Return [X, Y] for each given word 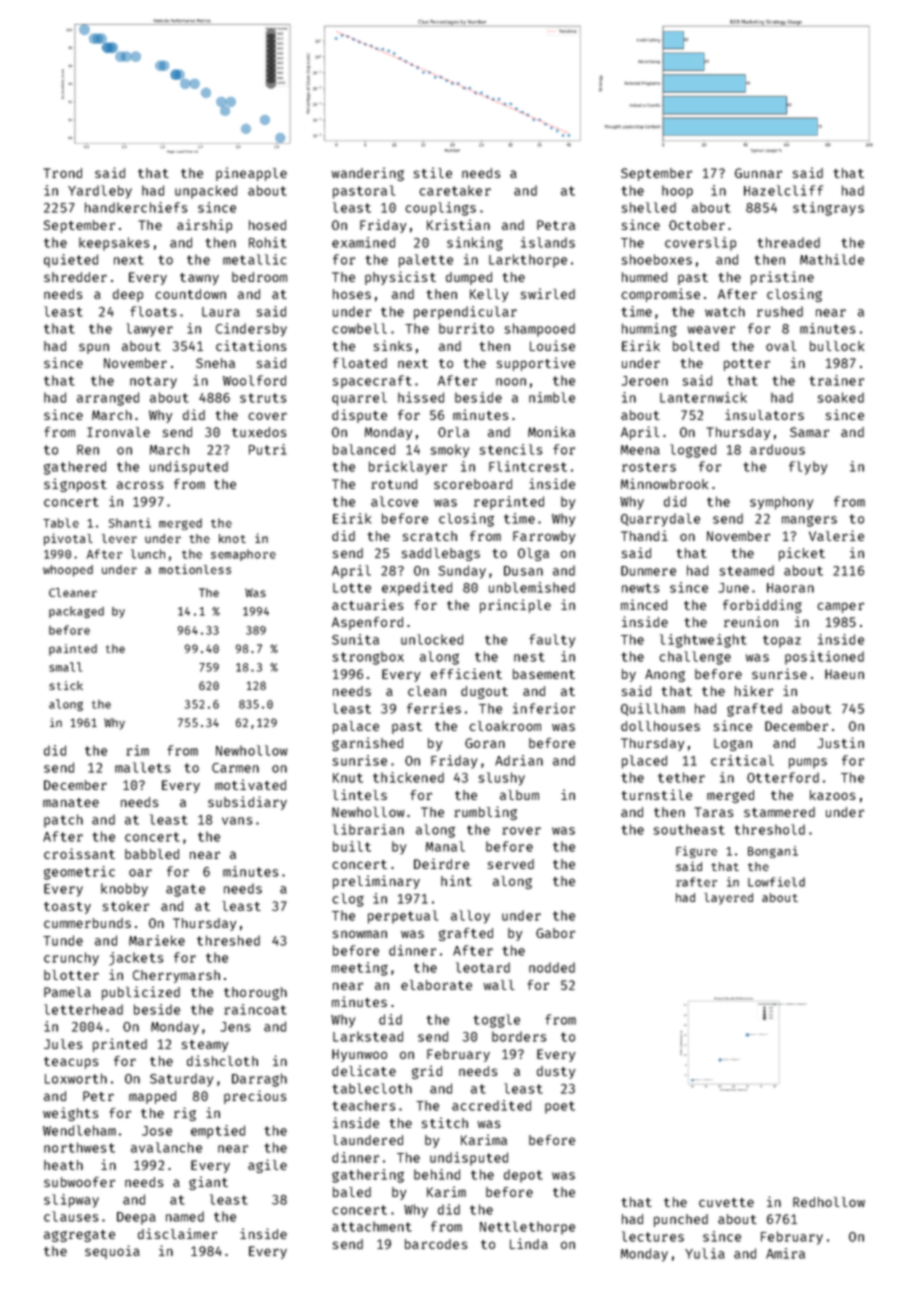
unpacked [206, 192]
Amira [785, 1253]
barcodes [436, 1244]
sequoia [112, 1252]
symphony [781, 503]
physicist [400, 278]
